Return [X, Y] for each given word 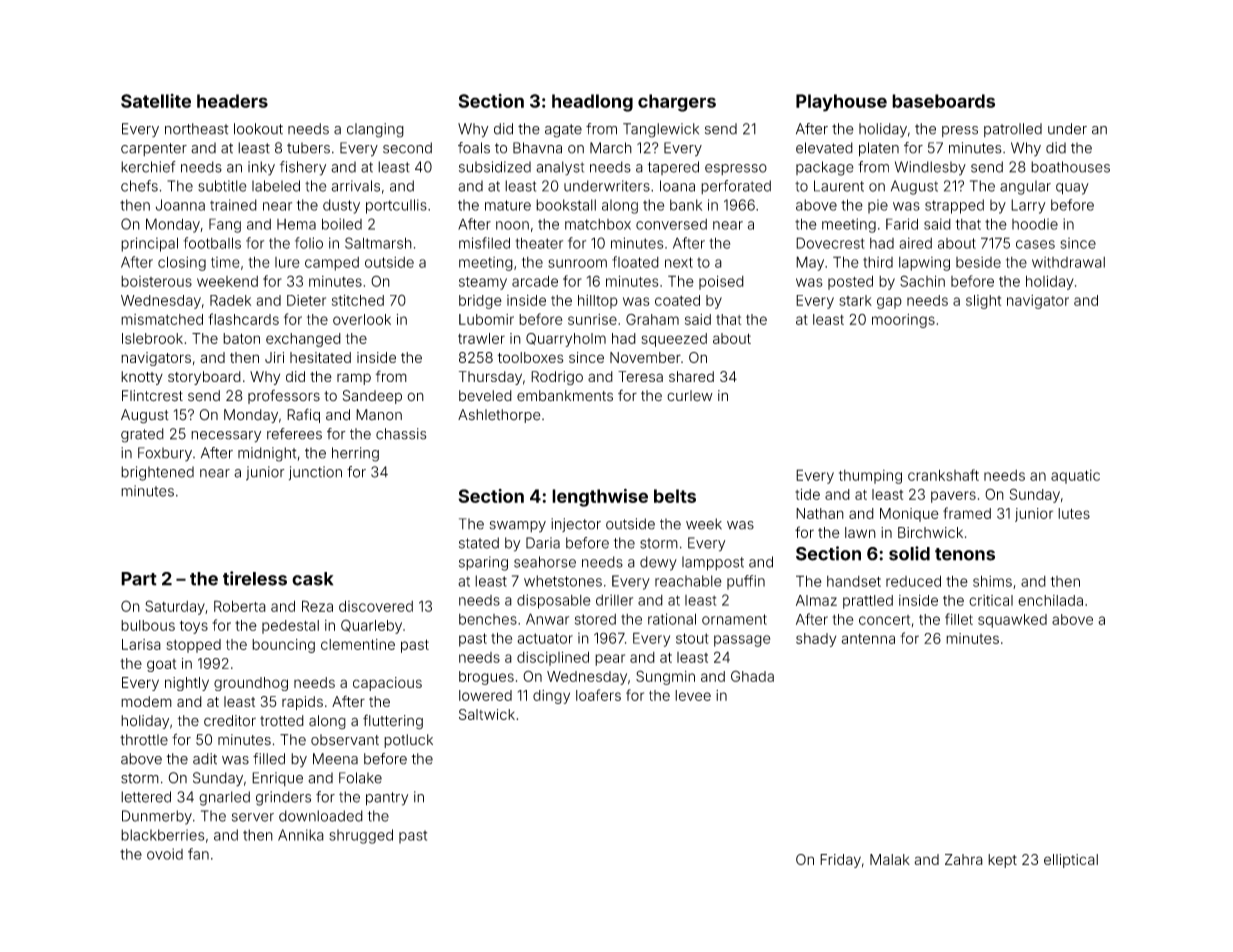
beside [978, 262]
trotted [282, 721]
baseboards [943, 101]
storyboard [204, 378]
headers [232, 101]
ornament [734, 619]
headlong [592, 103]
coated [677, 300]
